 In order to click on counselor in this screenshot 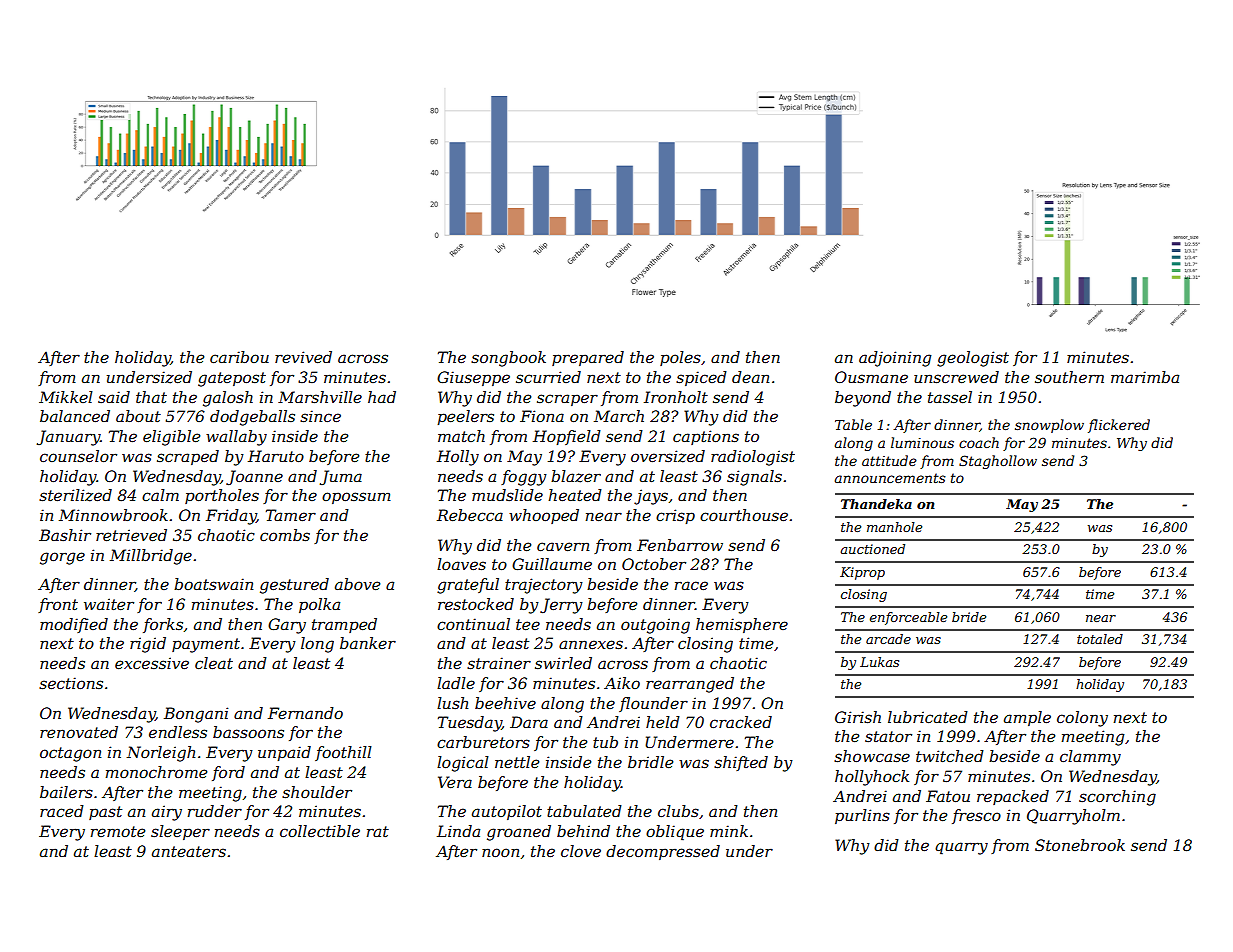, I will do `click(78, 456)`.
